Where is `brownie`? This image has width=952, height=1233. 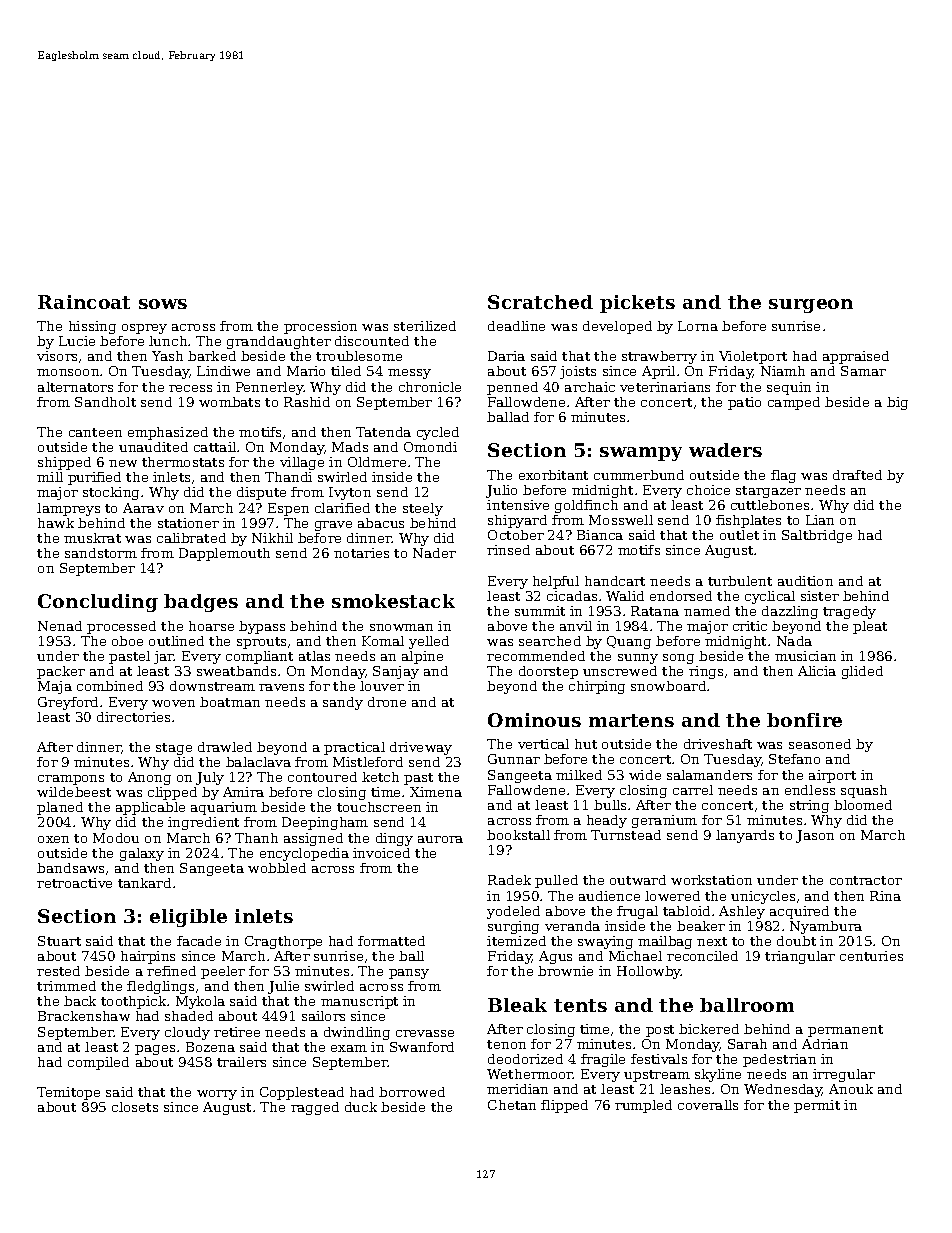 brownie is located at coordinates (565, 971).
